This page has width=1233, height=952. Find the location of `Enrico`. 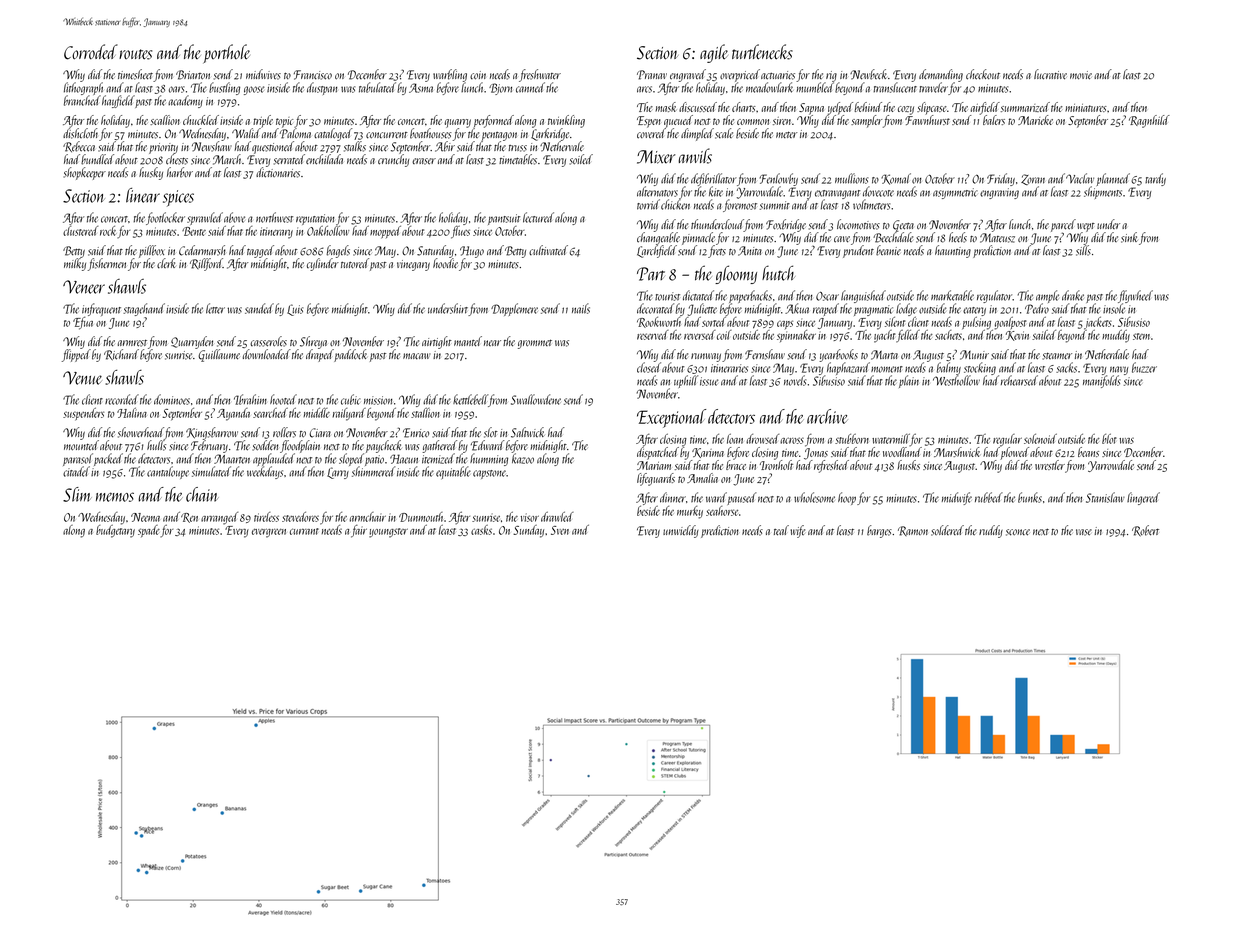

Enrico is located at coordinates (416, 433).
